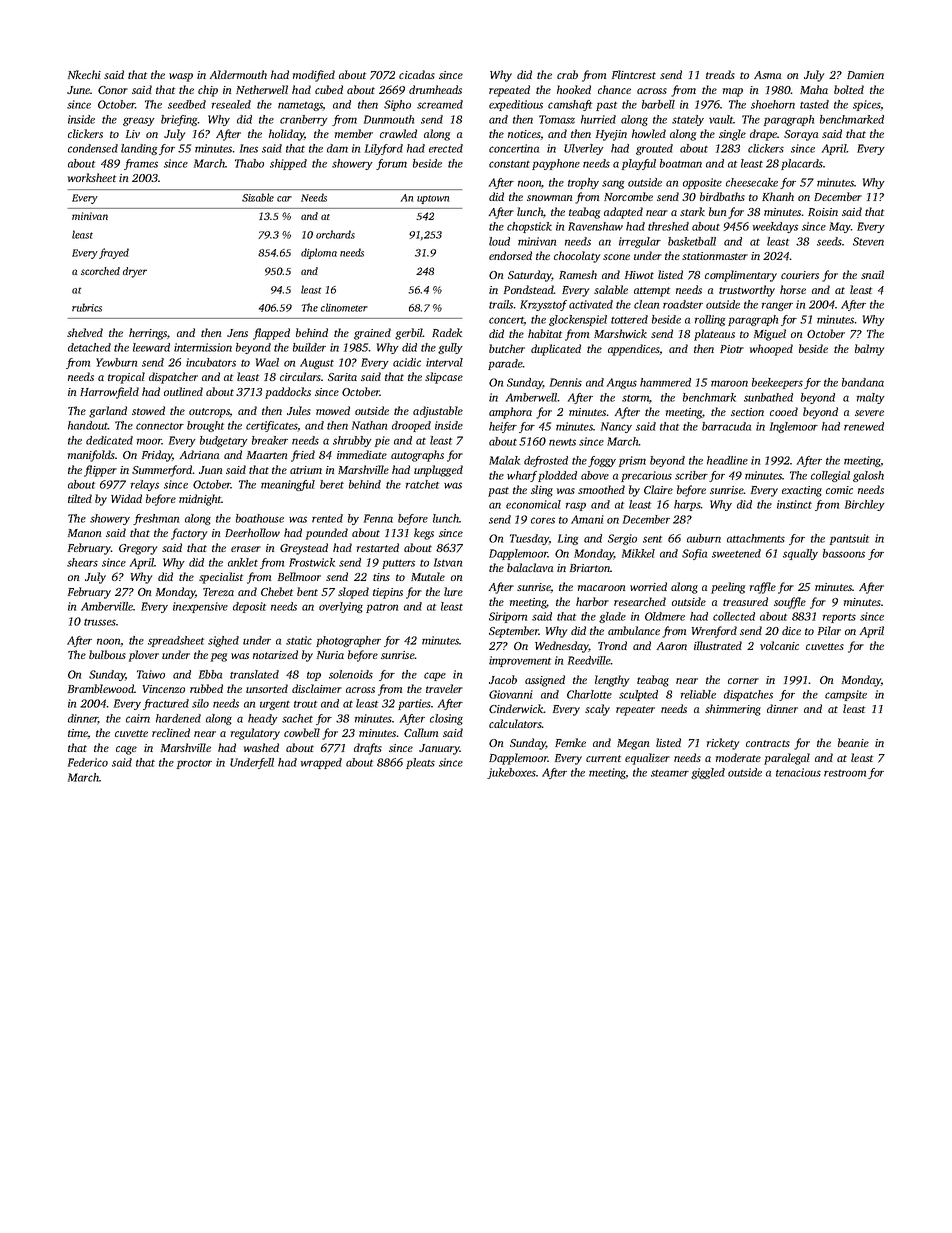 The width and height of the screenshot is (952, 1233). Describe the element at coordinates (417, 456) in the screenshot. I see `autographs` at that location.
